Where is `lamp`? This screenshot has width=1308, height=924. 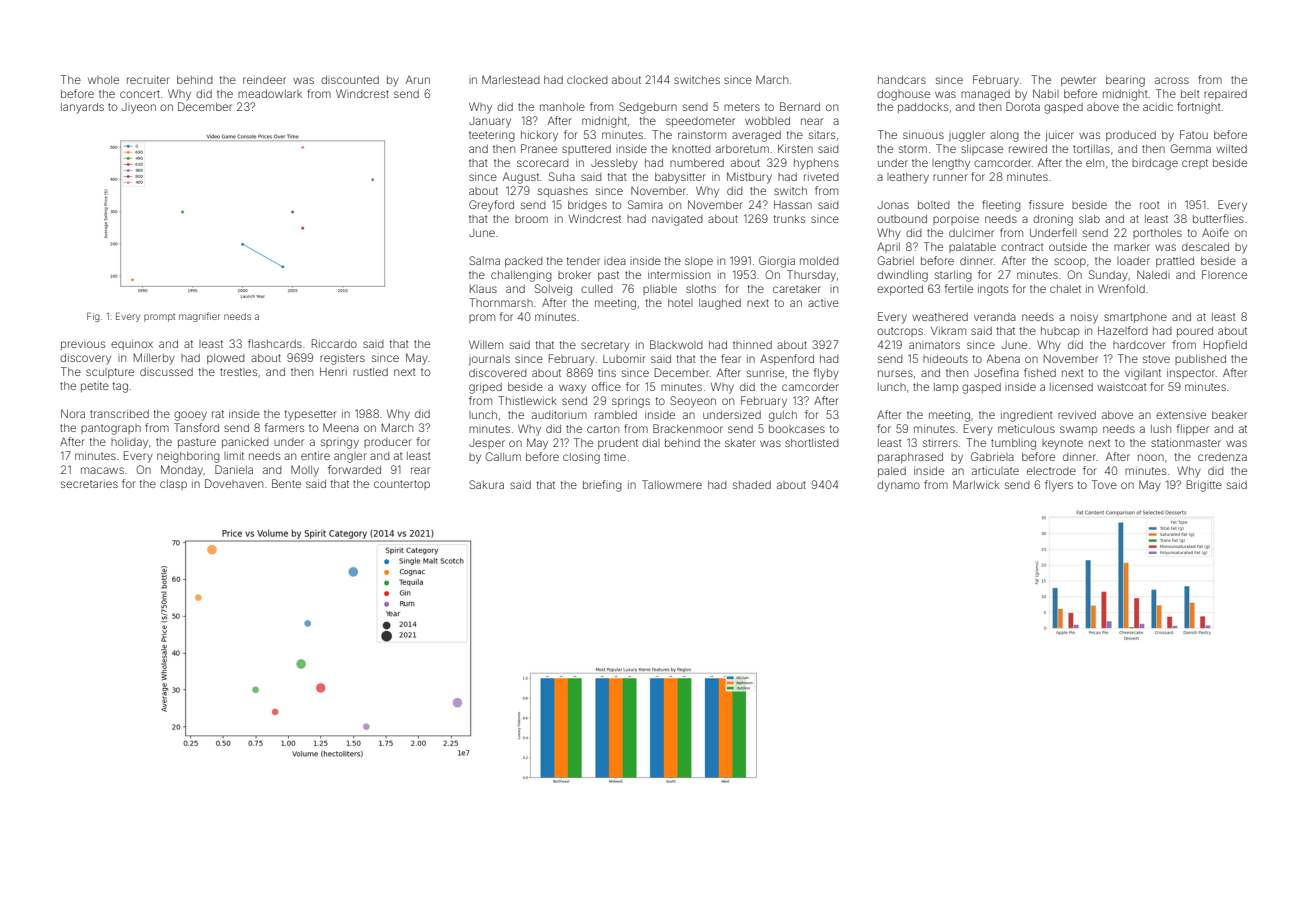 lamp is located at coordinates (946, 388).
